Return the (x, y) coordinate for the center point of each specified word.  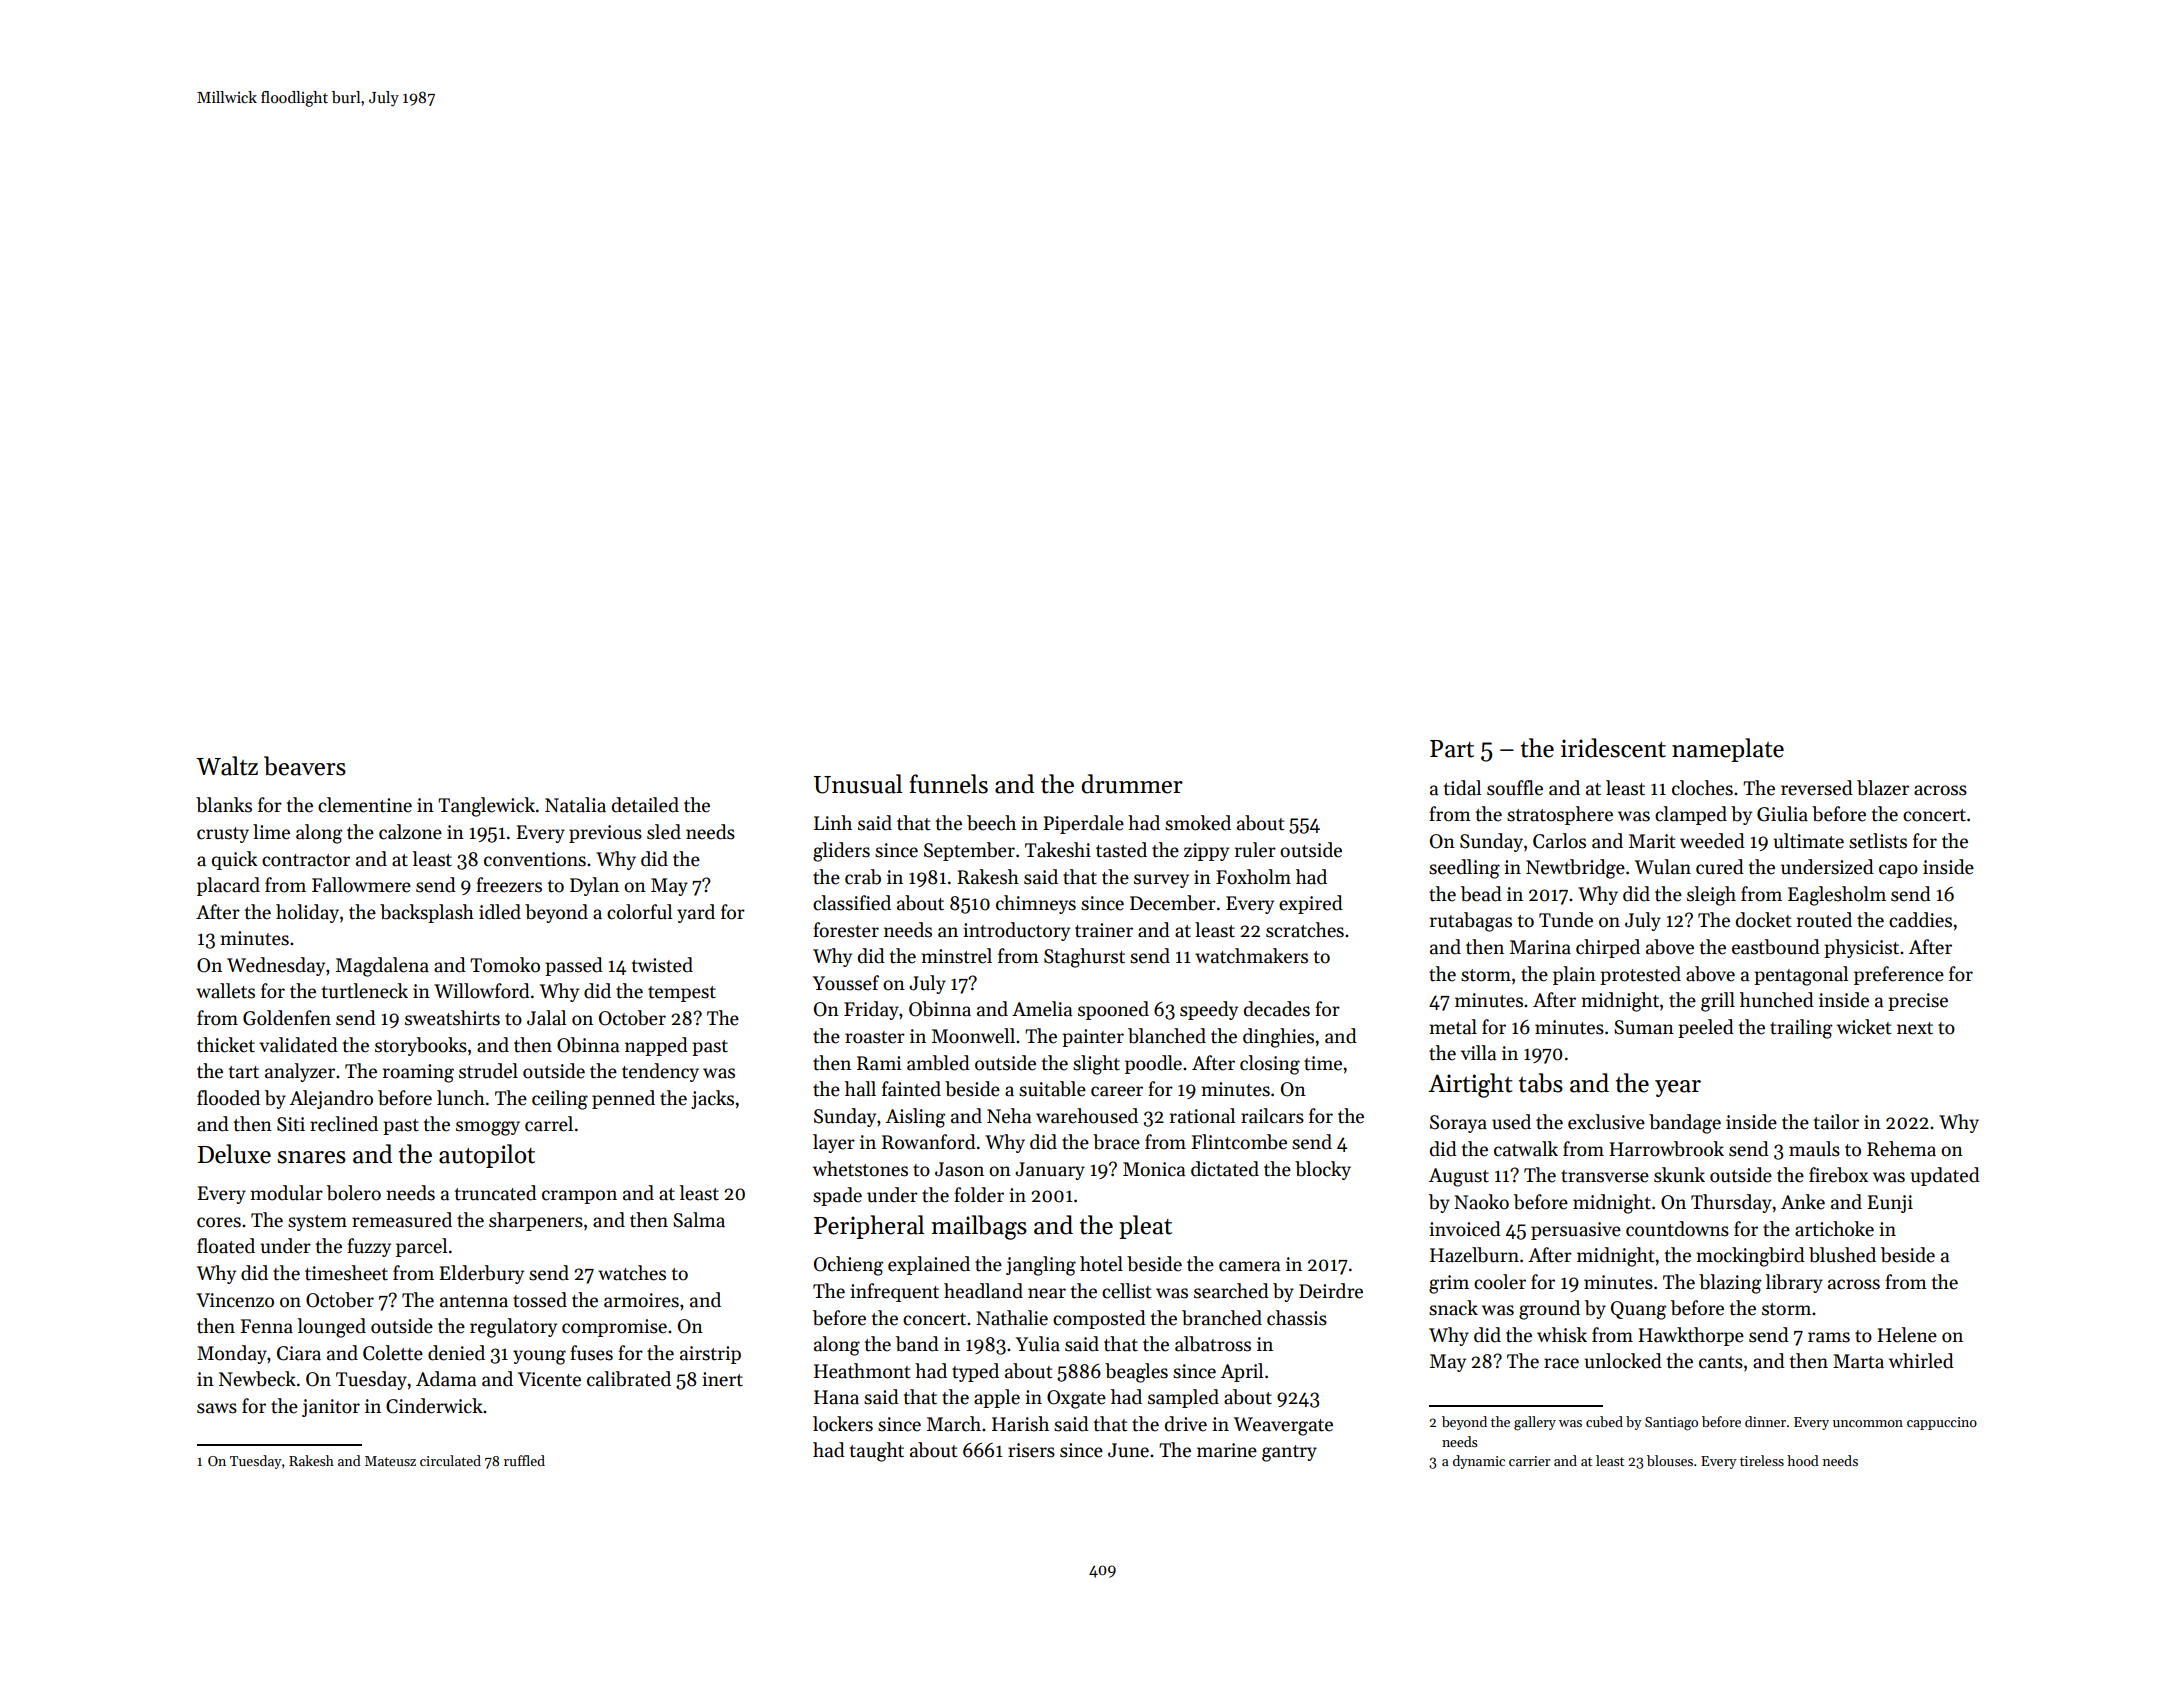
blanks (224, 805)
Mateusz (390, 1461)
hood (1803, 1460)
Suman (1644, 1027)
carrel (549, 1124)
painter (1093, 1038)
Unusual (858, 784)
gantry (1289, 1453)
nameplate (1728, 750)
